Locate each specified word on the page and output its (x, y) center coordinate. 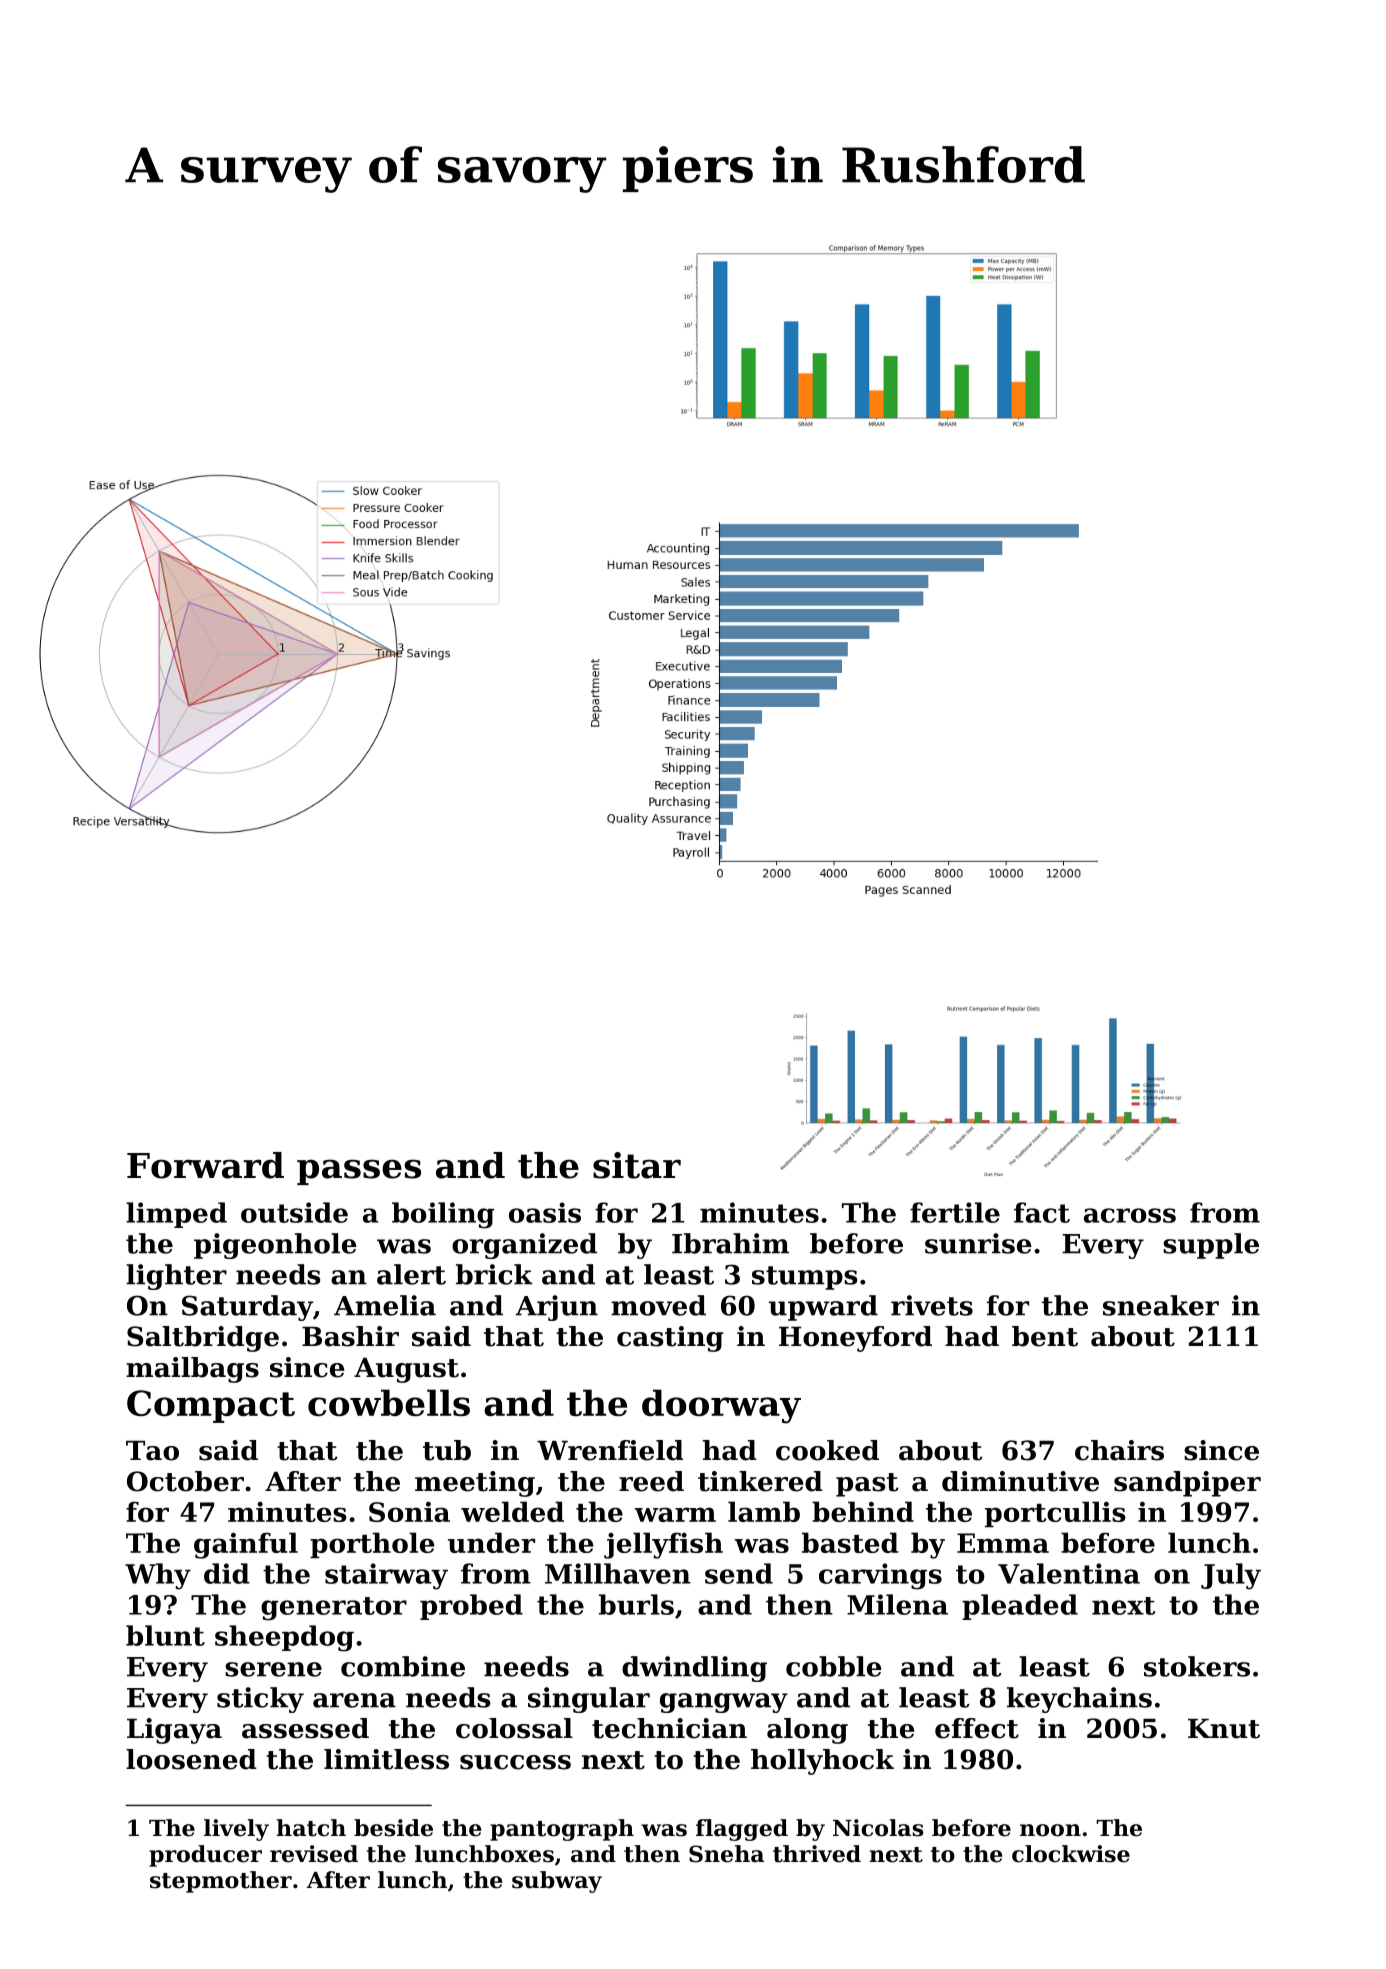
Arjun (557, 1308)
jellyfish (663, 1545)
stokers (1197, 1666)
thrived (817, 1854)
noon (1050, 1830)
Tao (152, 1451)
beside (393, 1828)
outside (294, 1212)
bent (1045, 1336)
